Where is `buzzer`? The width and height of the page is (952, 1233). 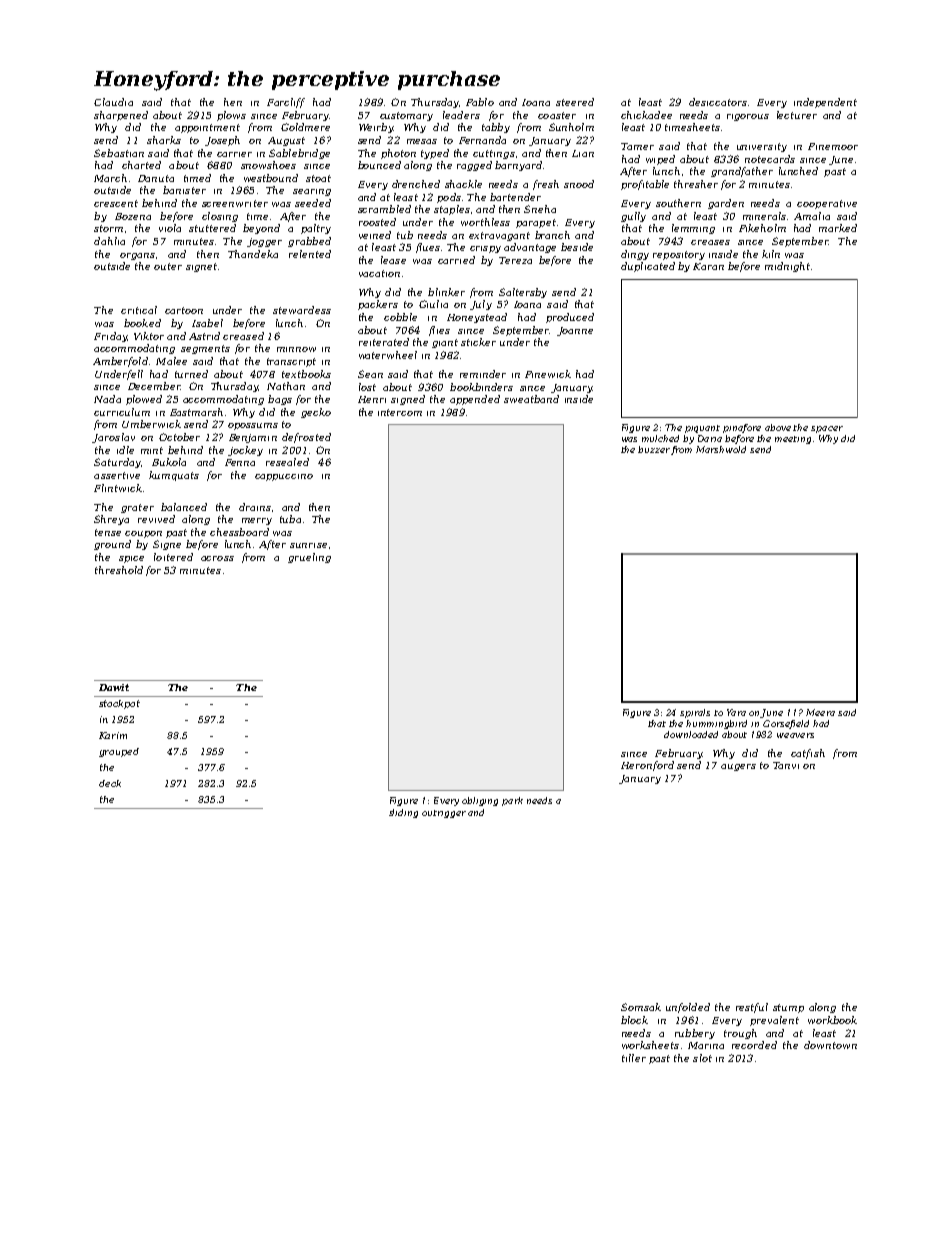
buzzer is located at coordinates (654, 449).
